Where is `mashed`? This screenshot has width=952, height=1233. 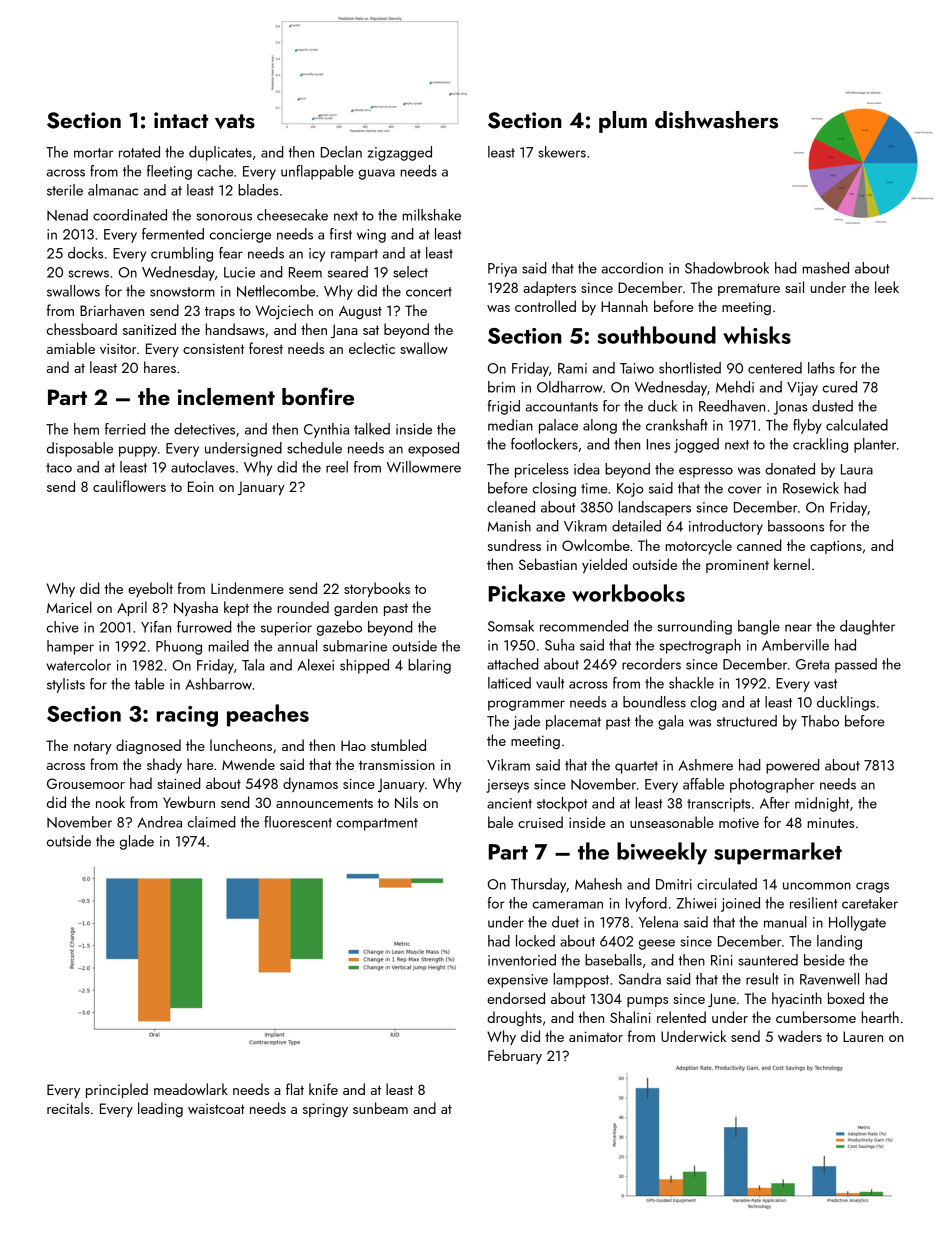 mashed is located at coordinates (826, 268).
